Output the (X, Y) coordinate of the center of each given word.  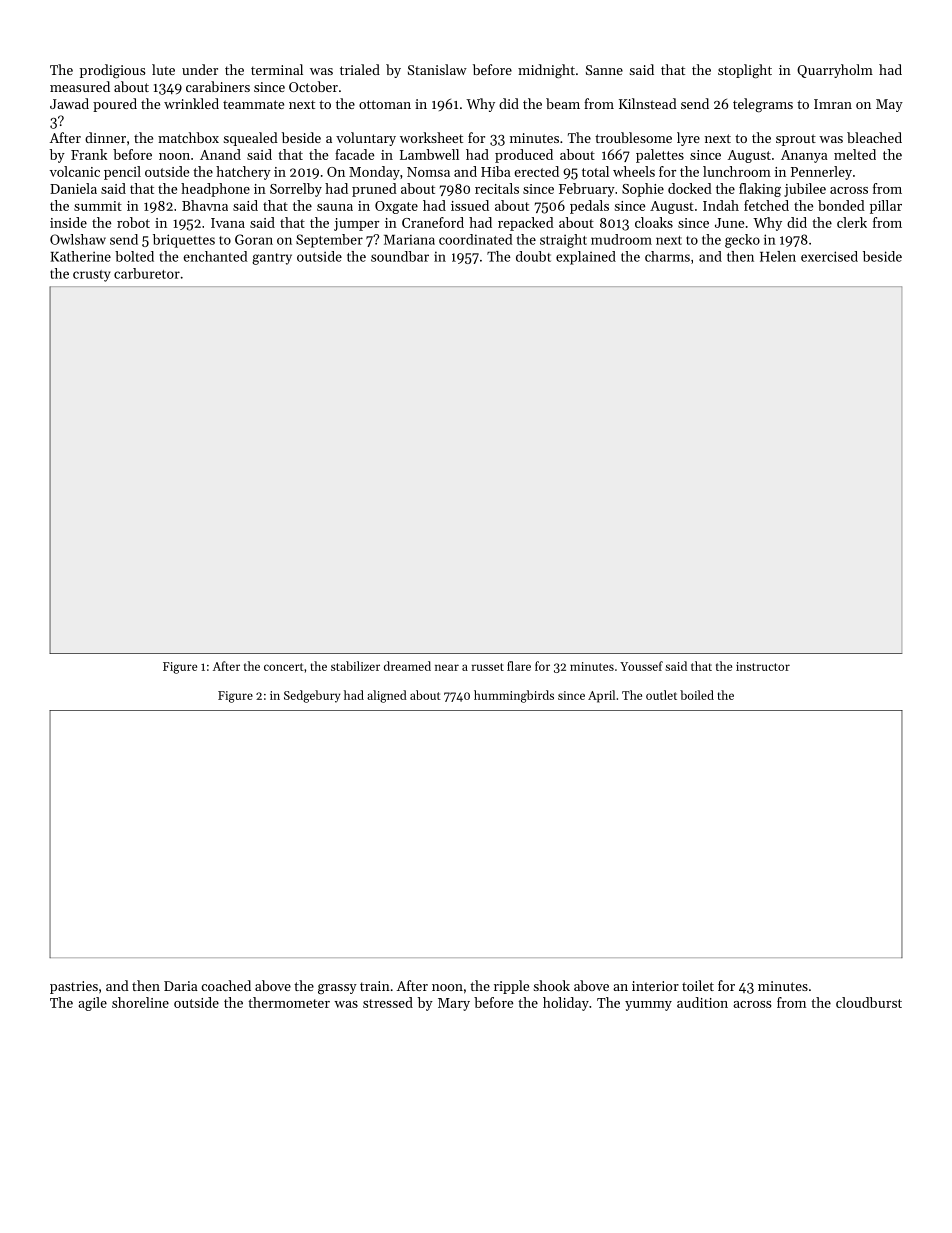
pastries (74, 987)
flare (519, 666)
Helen (778, 256)
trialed (360, 69)
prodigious (112, 71)
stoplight (745, 71)
